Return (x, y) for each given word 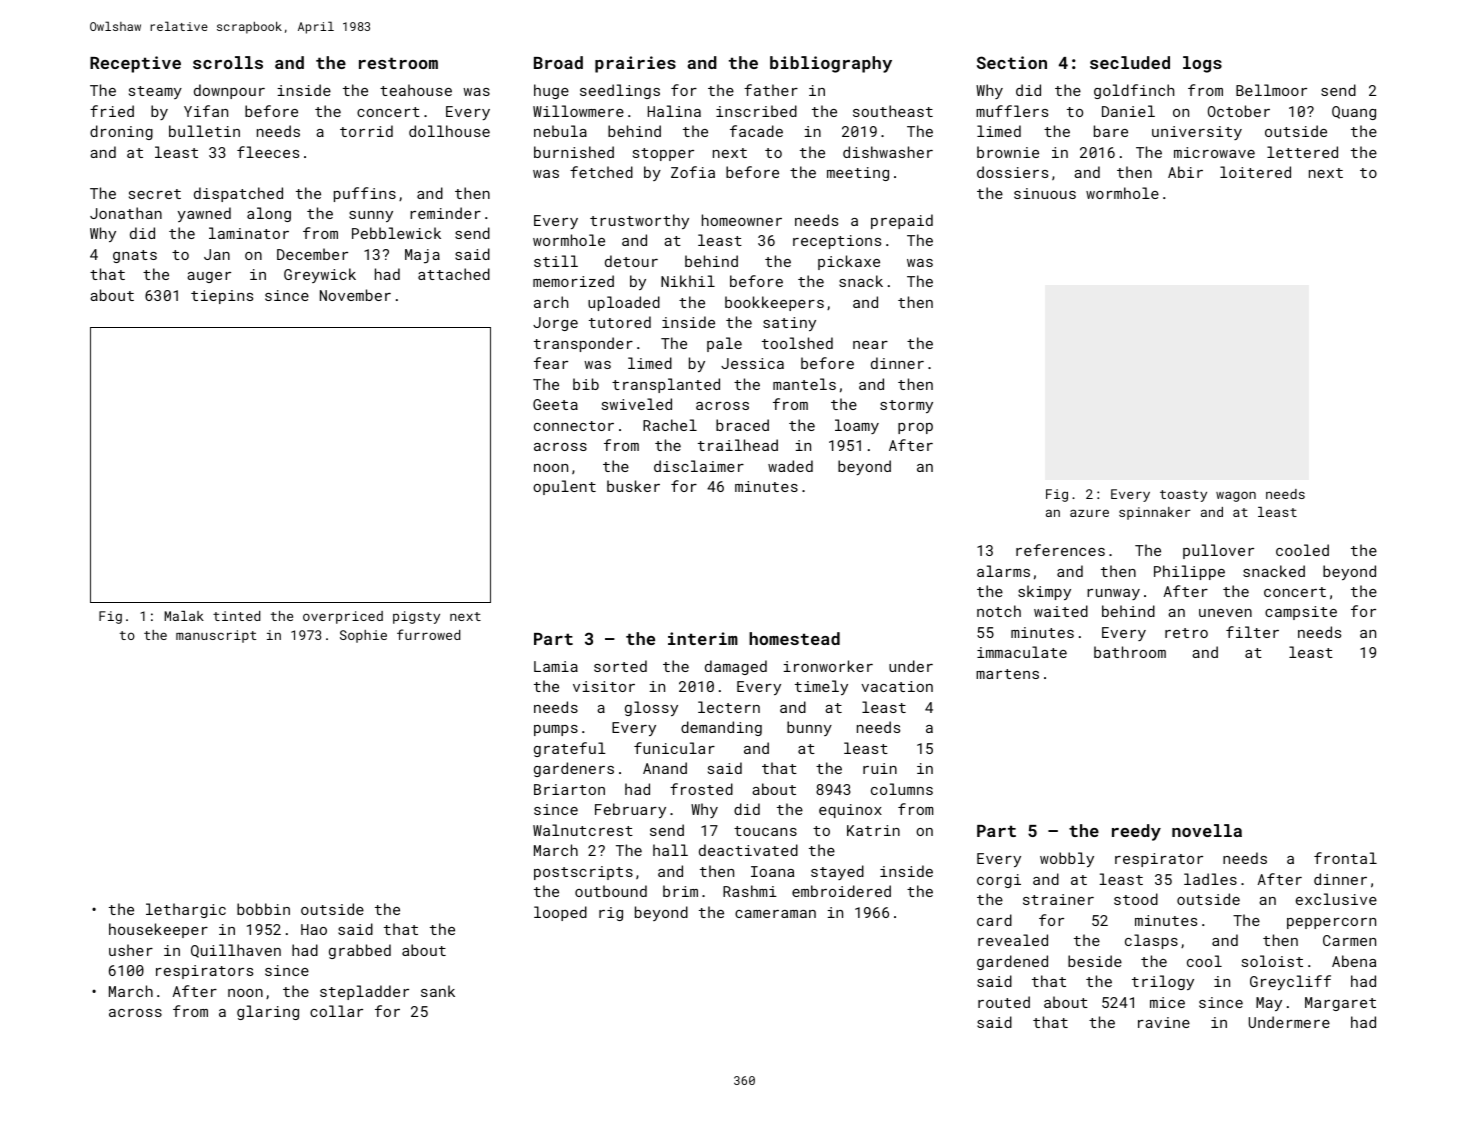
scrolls (228, 62)
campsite (1301, 613)
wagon (1236, 496)
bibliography (831, 64)
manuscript (216, 636)
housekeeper (158, 930)
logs (1202, 64)
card (994, 920)
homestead (794, 638)
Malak (184, 616)
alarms (1003, 571)
